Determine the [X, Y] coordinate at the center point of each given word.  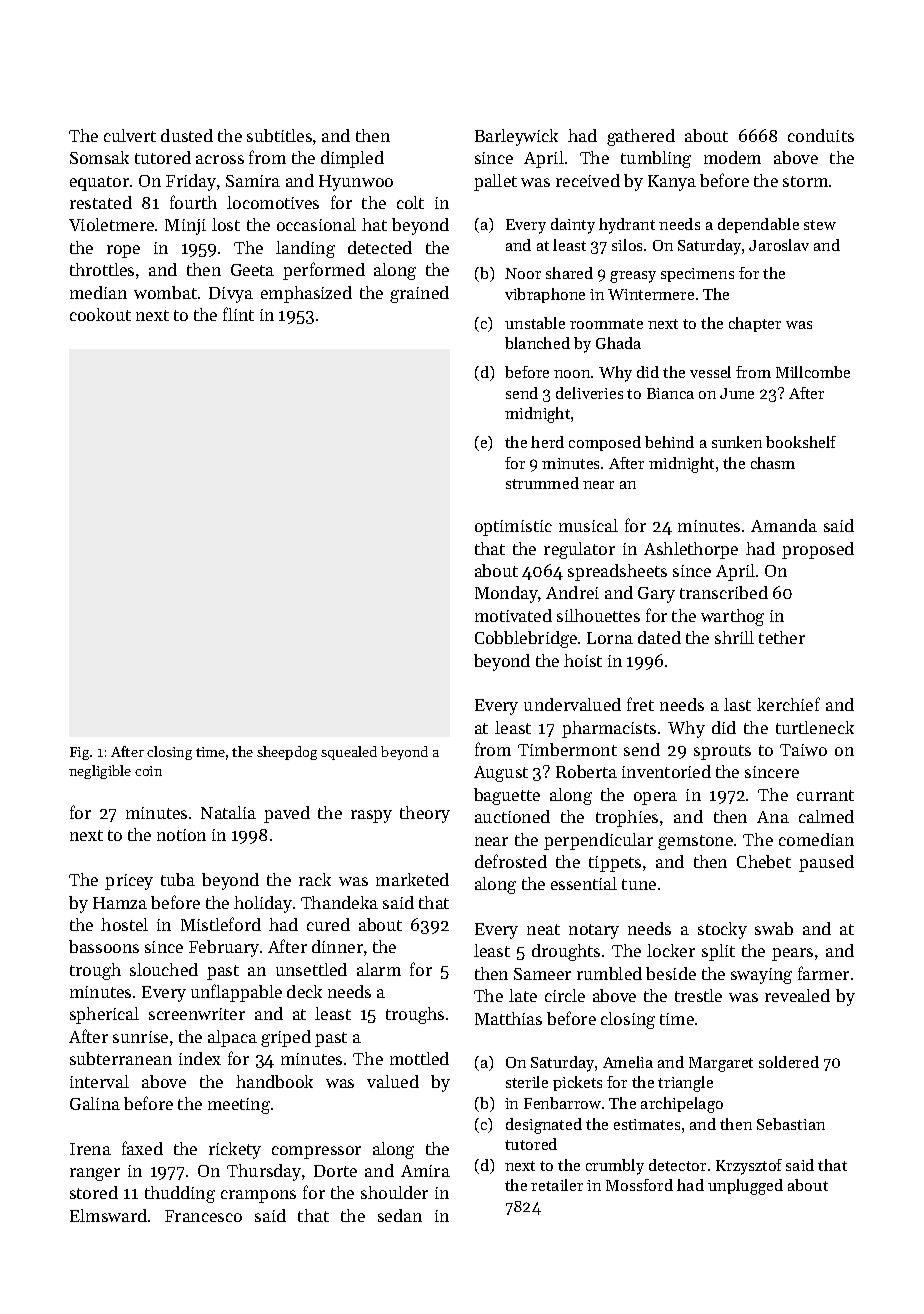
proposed [818, 550]
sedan [400, 1215]
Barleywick [516, 137]
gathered [641, 137]
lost [226, 224]
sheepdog [287, 753]
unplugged [745, 1187]
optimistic [513, 528]
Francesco [203, 1216]
